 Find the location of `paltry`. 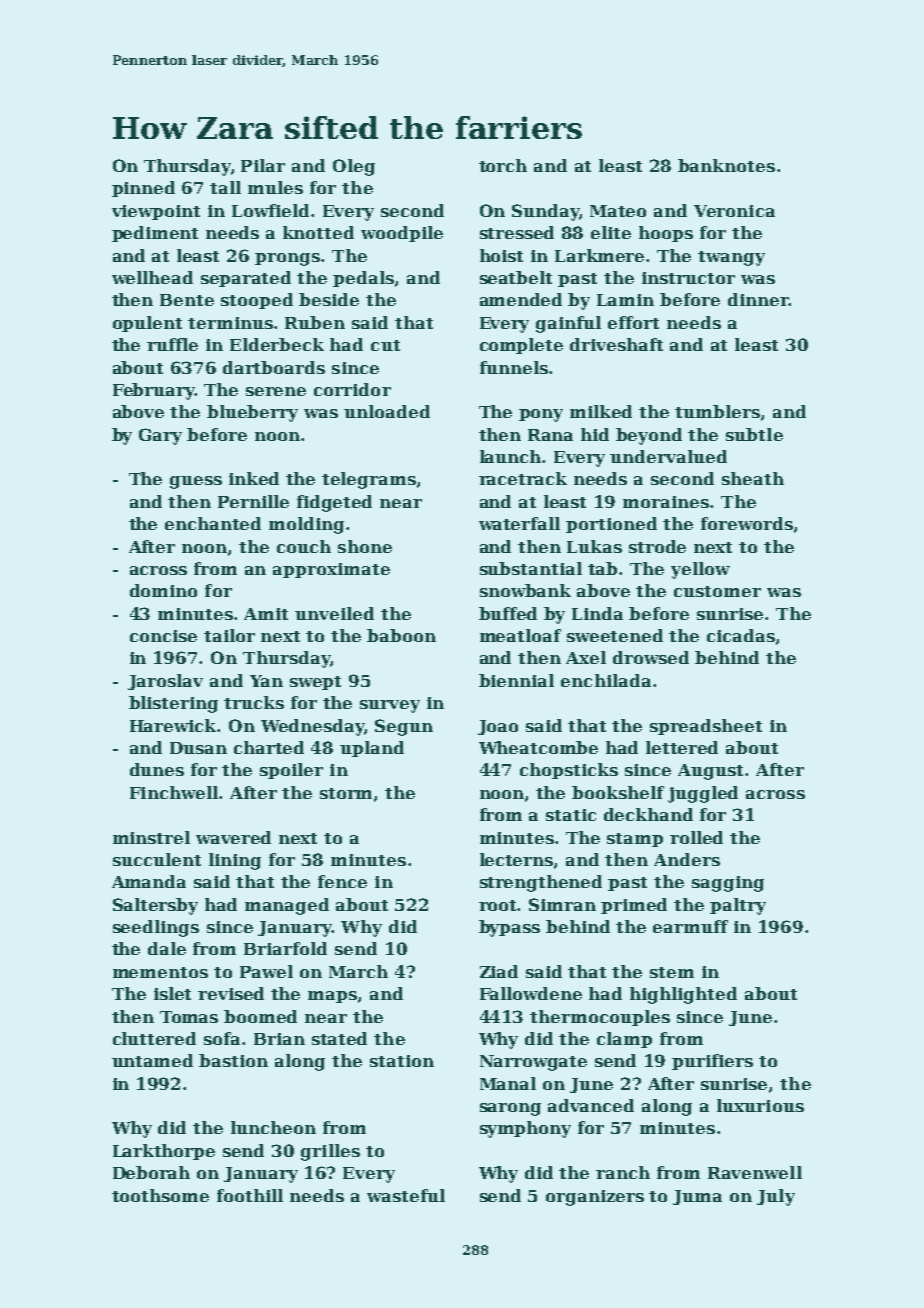

paltry is located at coordinates (738, 906).
